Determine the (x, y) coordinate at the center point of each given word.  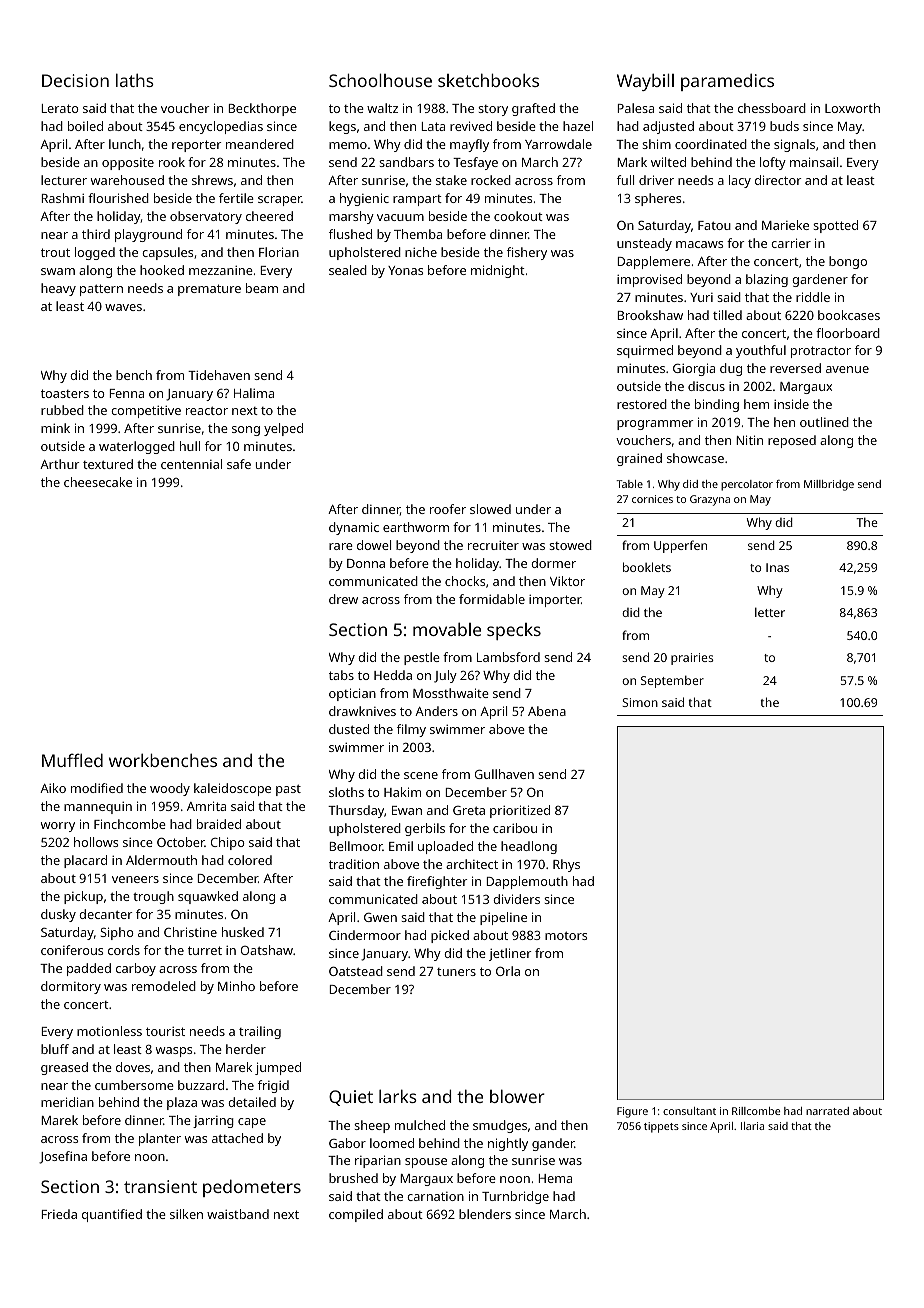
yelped (283, 429)
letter (770, 612)
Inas (777, 567)
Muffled (72, 760)
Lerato (60, 108)
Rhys (566, 865)
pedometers (252, 1188)
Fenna (126, 393)
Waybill (645, 82)
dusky (58, 915)
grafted (533, 109)
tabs (341, 675)
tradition (354, 864)
